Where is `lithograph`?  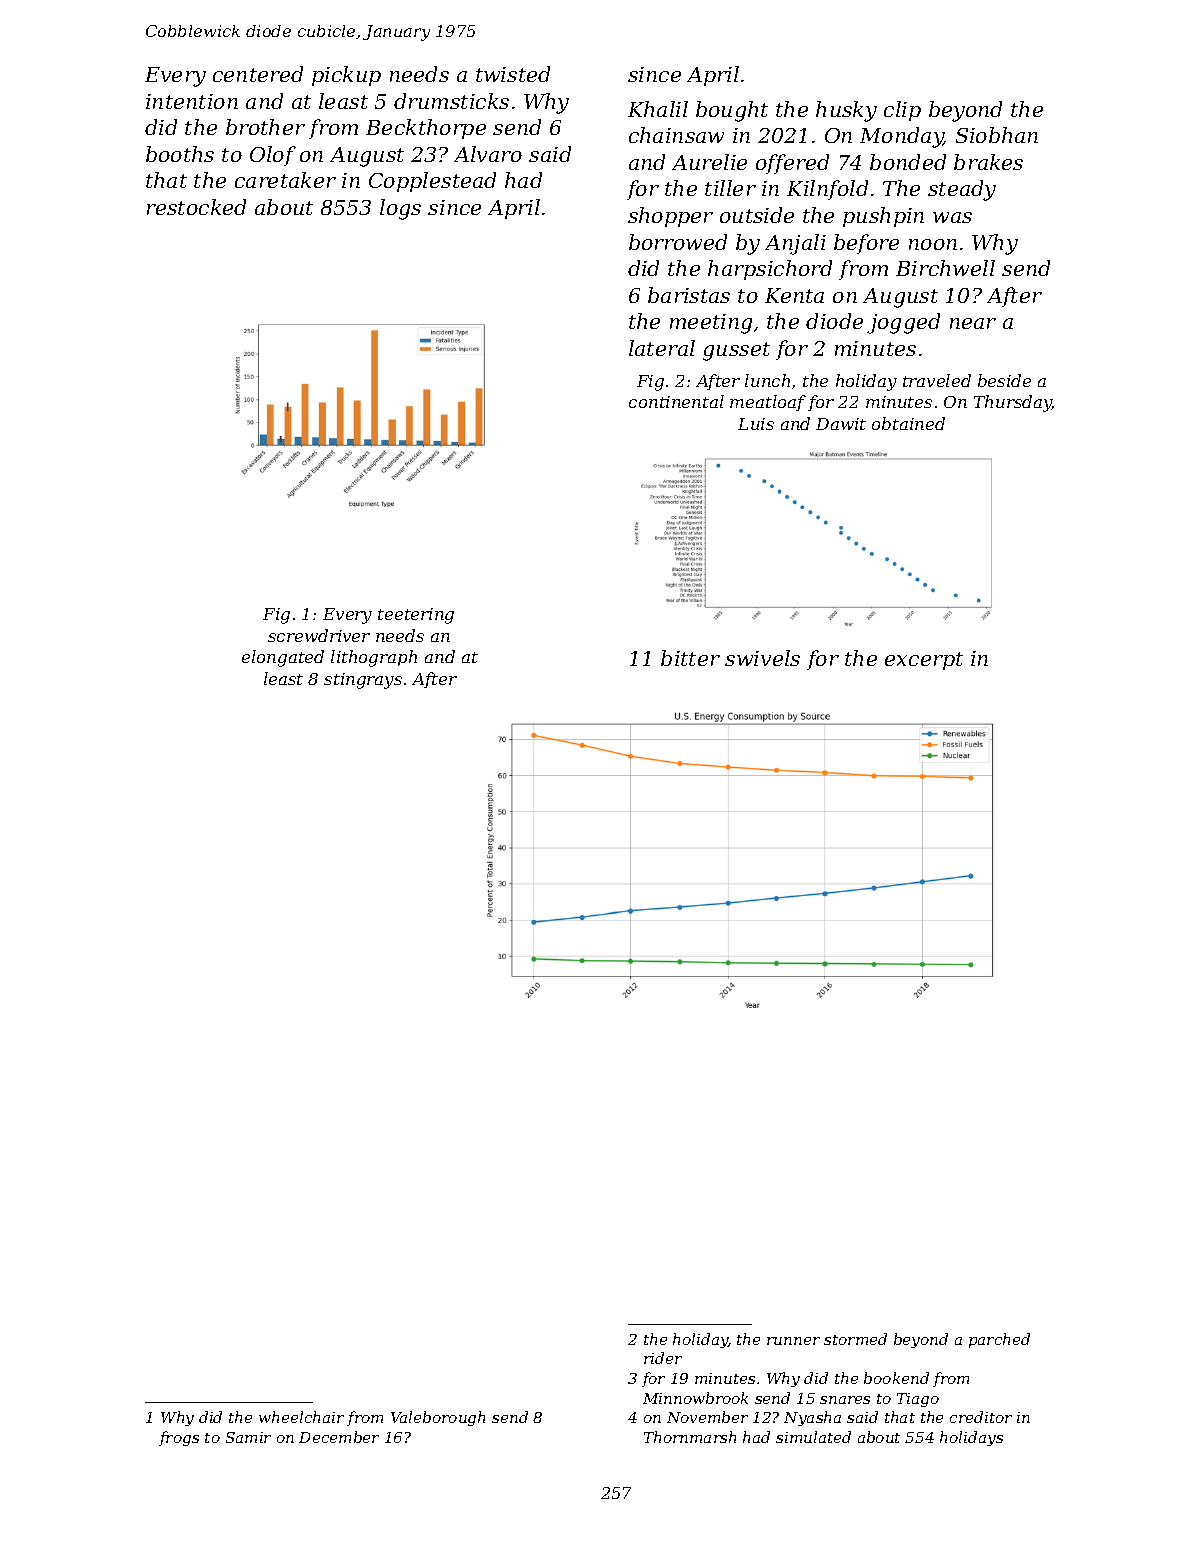 lithograph is located at coordinates (374, 658).
